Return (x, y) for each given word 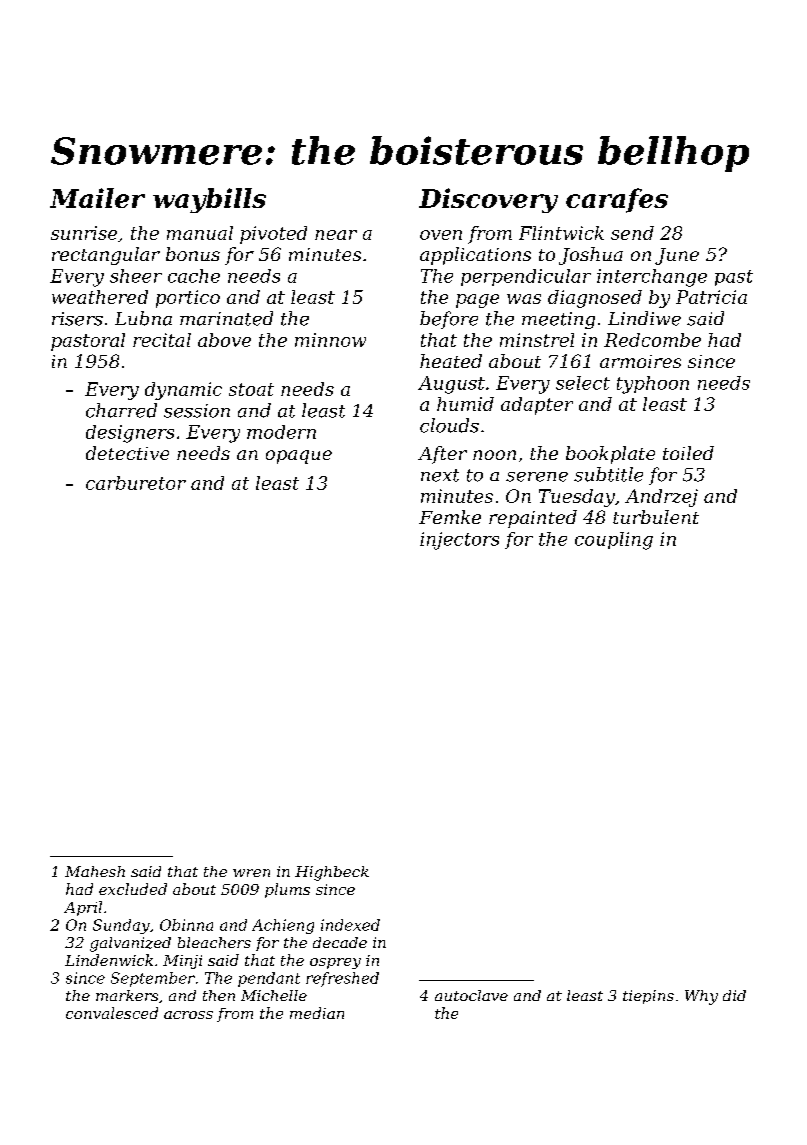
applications (475, 256)
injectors (459, 541)
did (734, 995)
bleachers (214, 942)
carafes (617, 200)
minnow (330, 340)
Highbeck (332, 873)
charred (121, 410)
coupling (614, 541)
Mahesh (95, 871)
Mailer (97, 198)
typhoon (653, 385)
